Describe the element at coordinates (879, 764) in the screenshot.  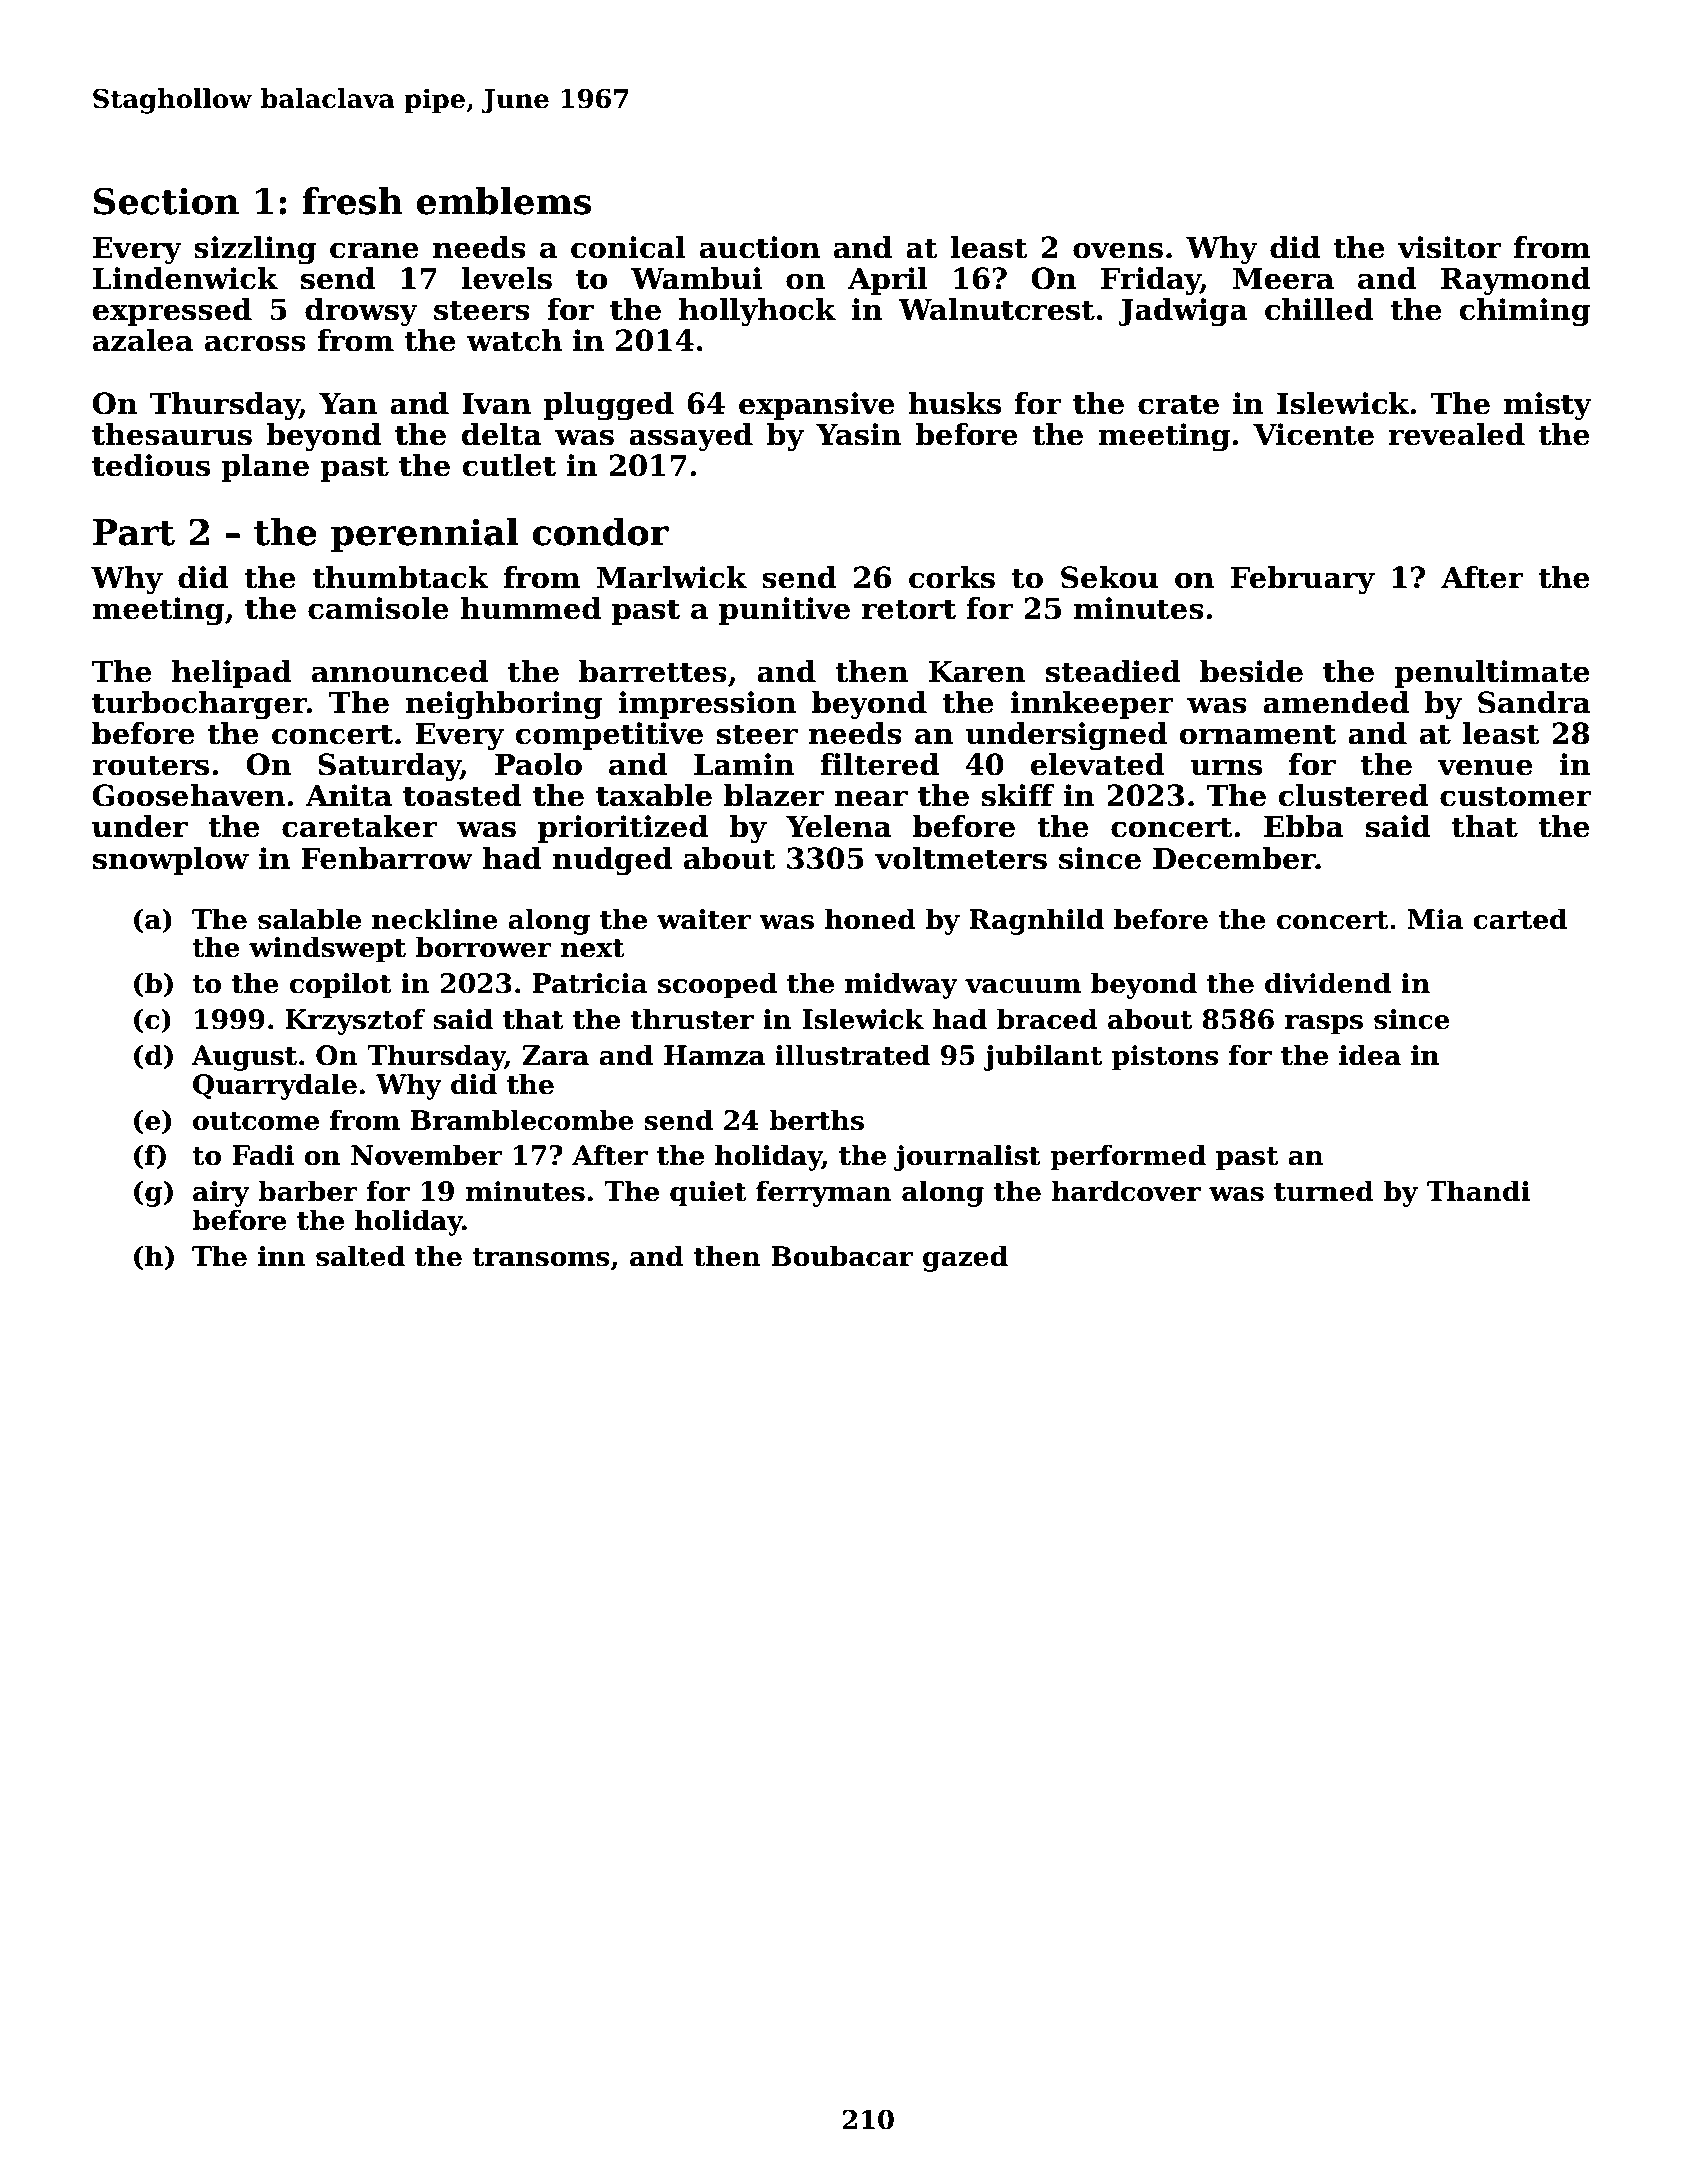
I see `filtered` at that location.
